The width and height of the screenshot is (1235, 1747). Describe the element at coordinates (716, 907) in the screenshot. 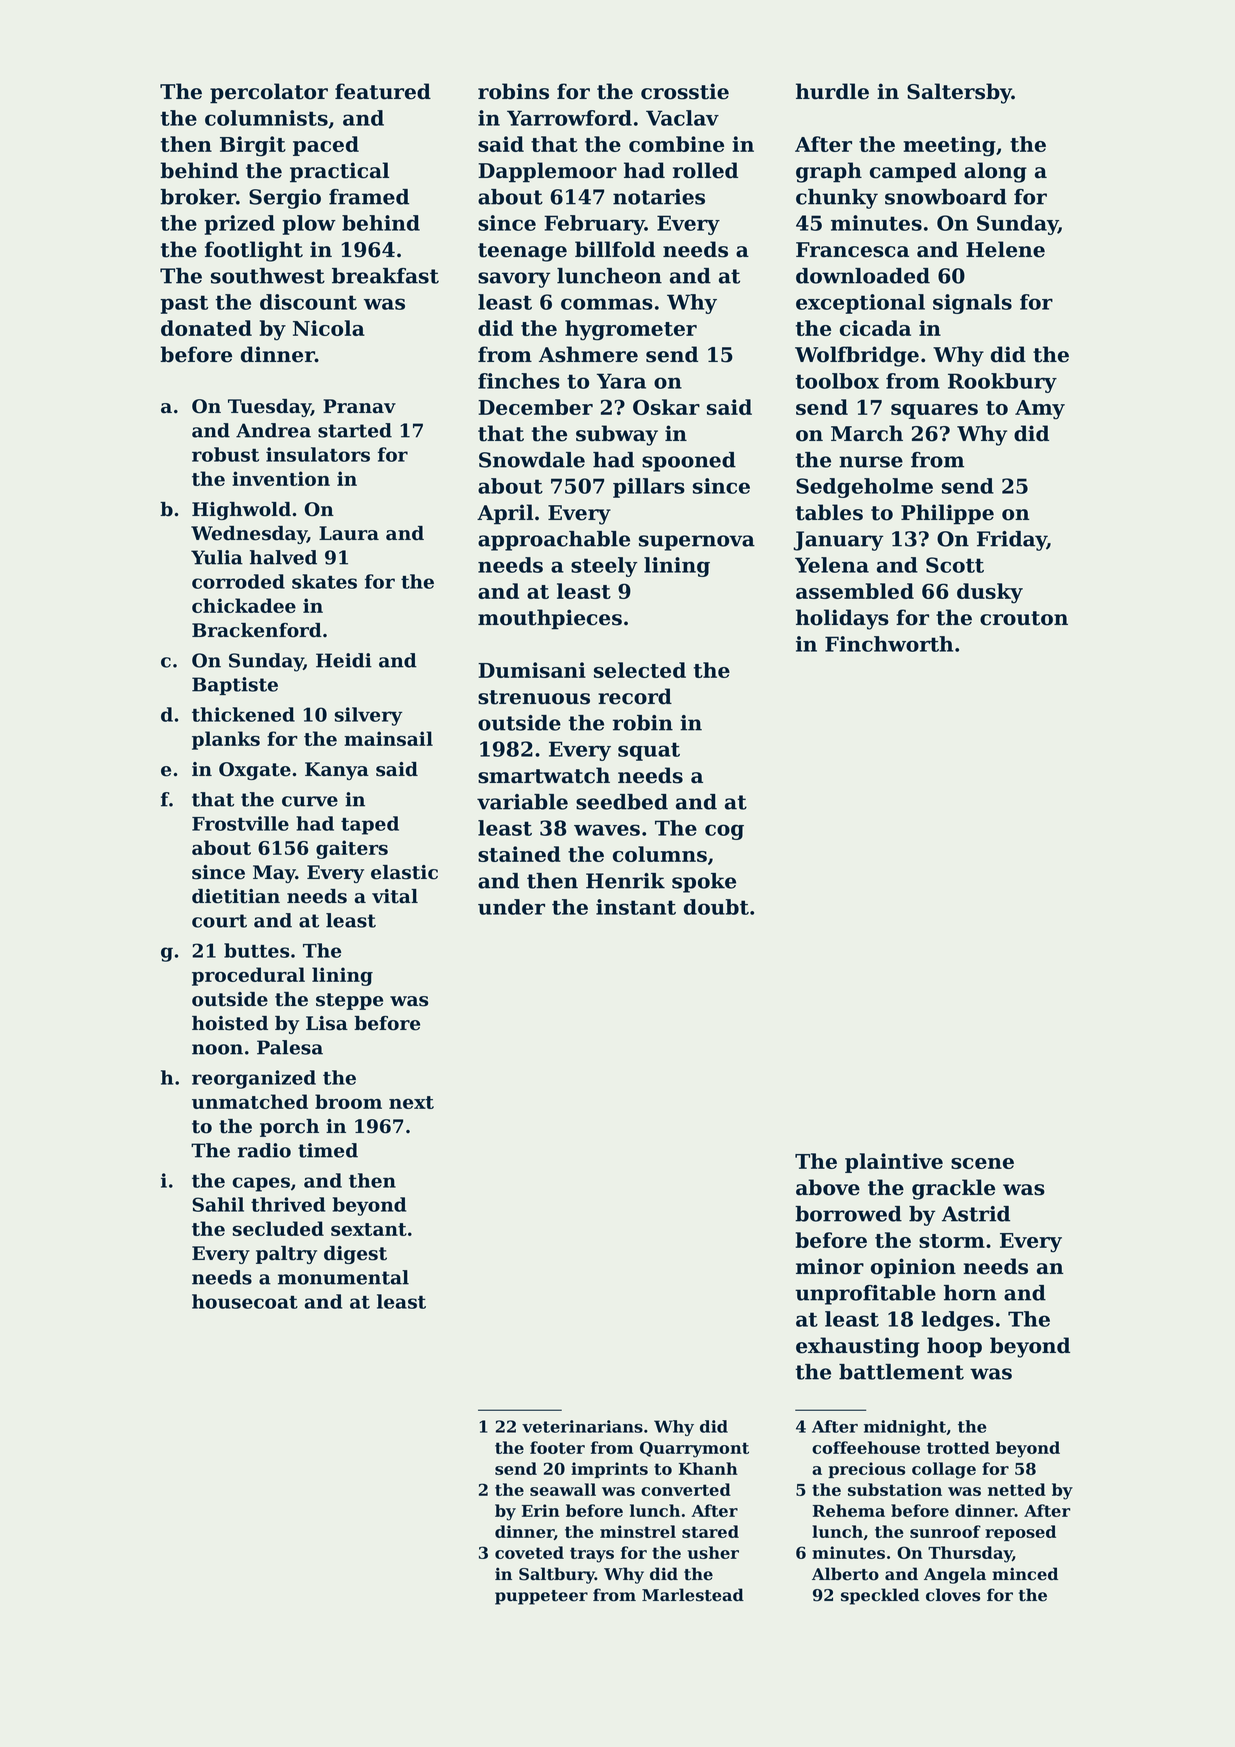

I see `doubt` at that location.
